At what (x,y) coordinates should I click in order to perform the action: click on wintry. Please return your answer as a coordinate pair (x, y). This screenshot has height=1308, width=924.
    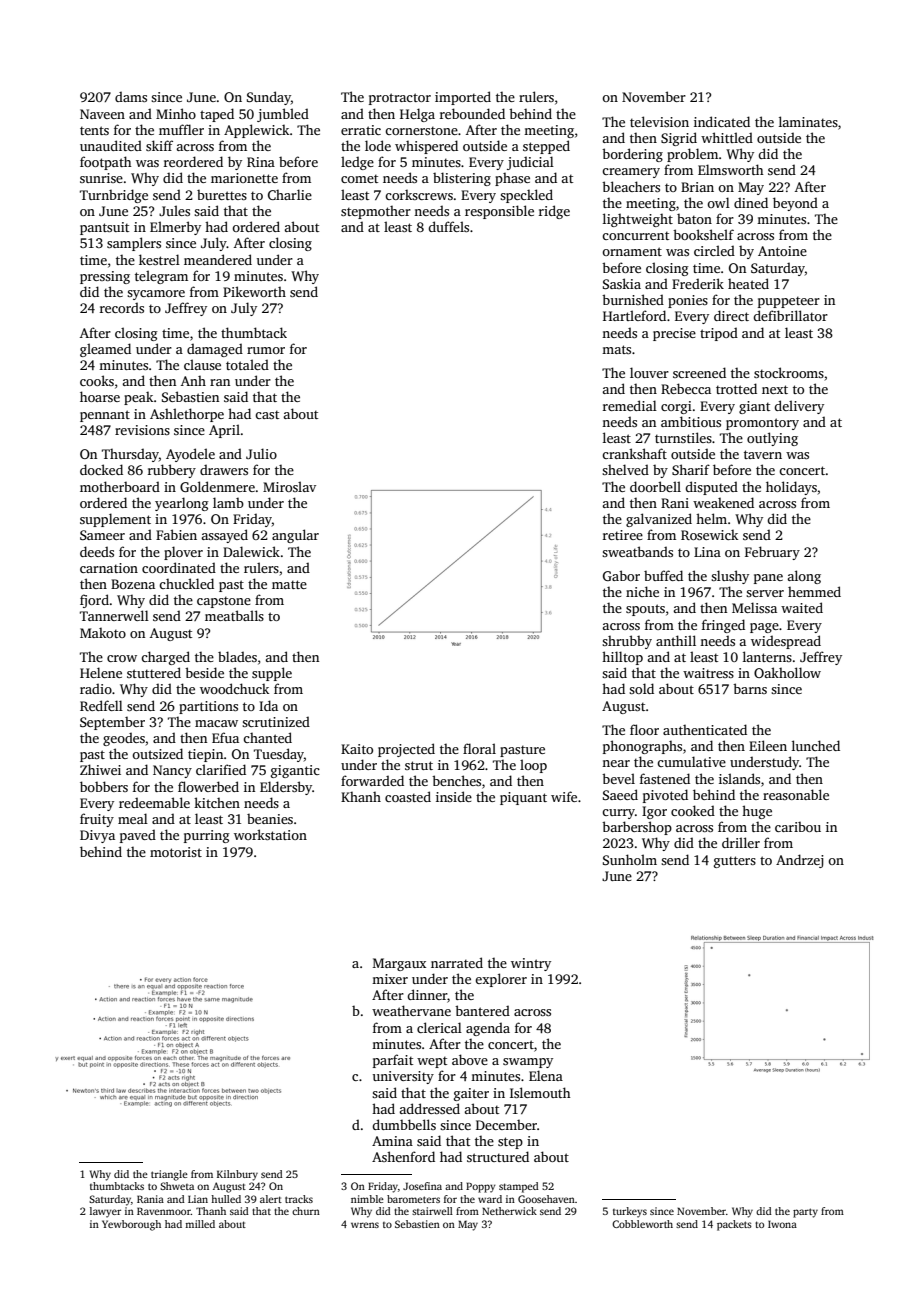
    Looking at the image, I should click on (531, 964).
